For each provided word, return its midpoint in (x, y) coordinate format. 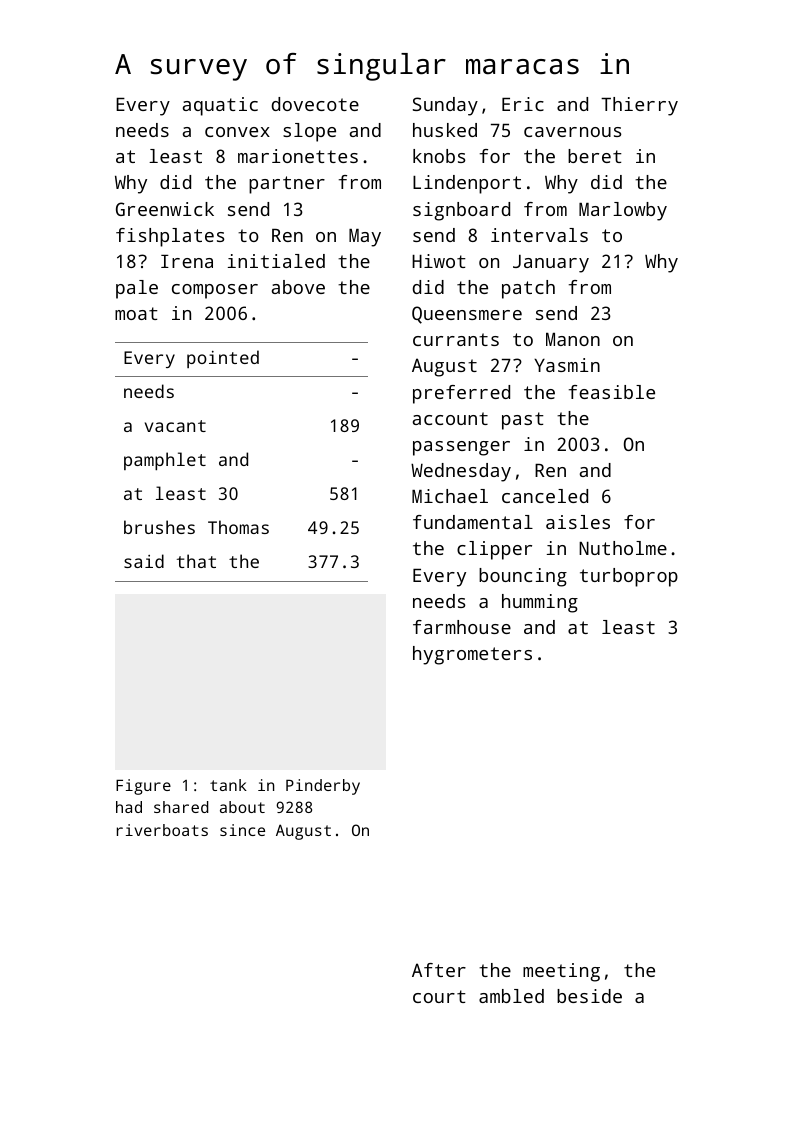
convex (237, 132)
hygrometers (472, 655)
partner (287, 185)
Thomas (238, 527)
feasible (612, 392)
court (439, 996)
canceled (545, 496)
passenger (461, 448)
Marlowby (623, 211)
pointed (223, 359)
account (450, 418)
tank (228, 785)
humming (540, 603)
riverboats (162, 830)
